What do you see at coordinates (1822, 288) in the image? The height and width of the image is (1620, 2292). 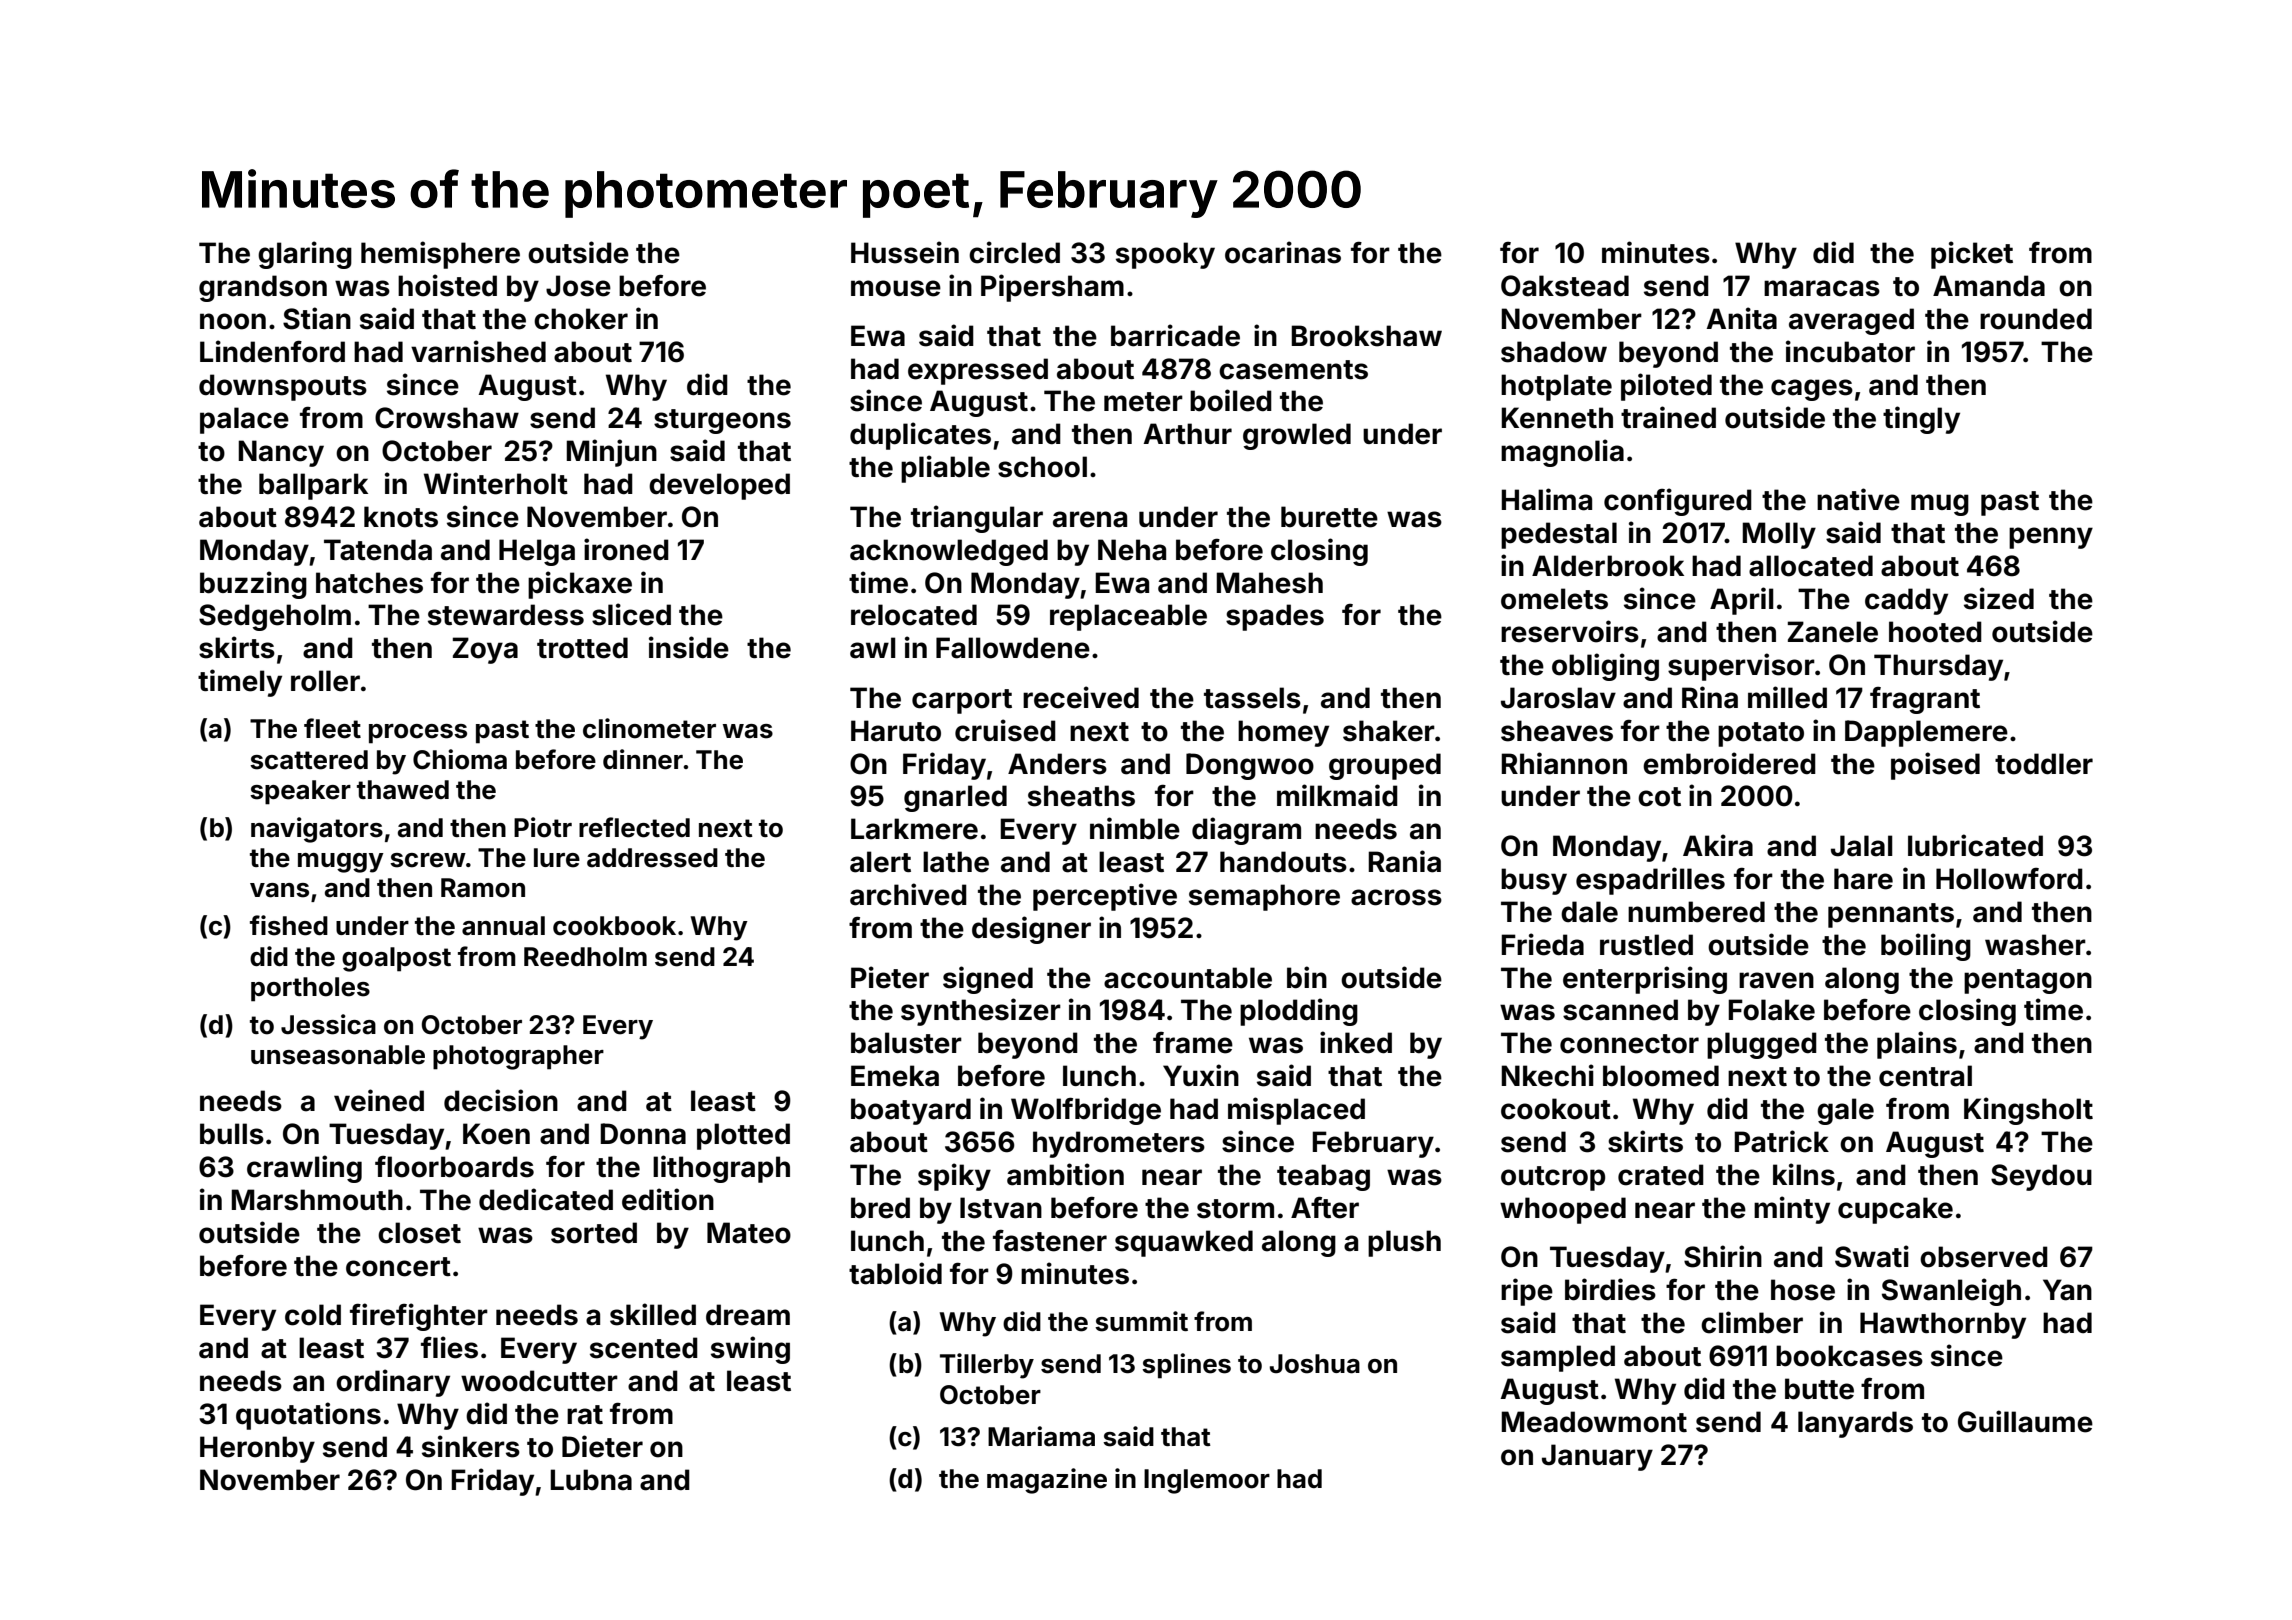 I see `maracas` at bounding box center [1822, 288].
